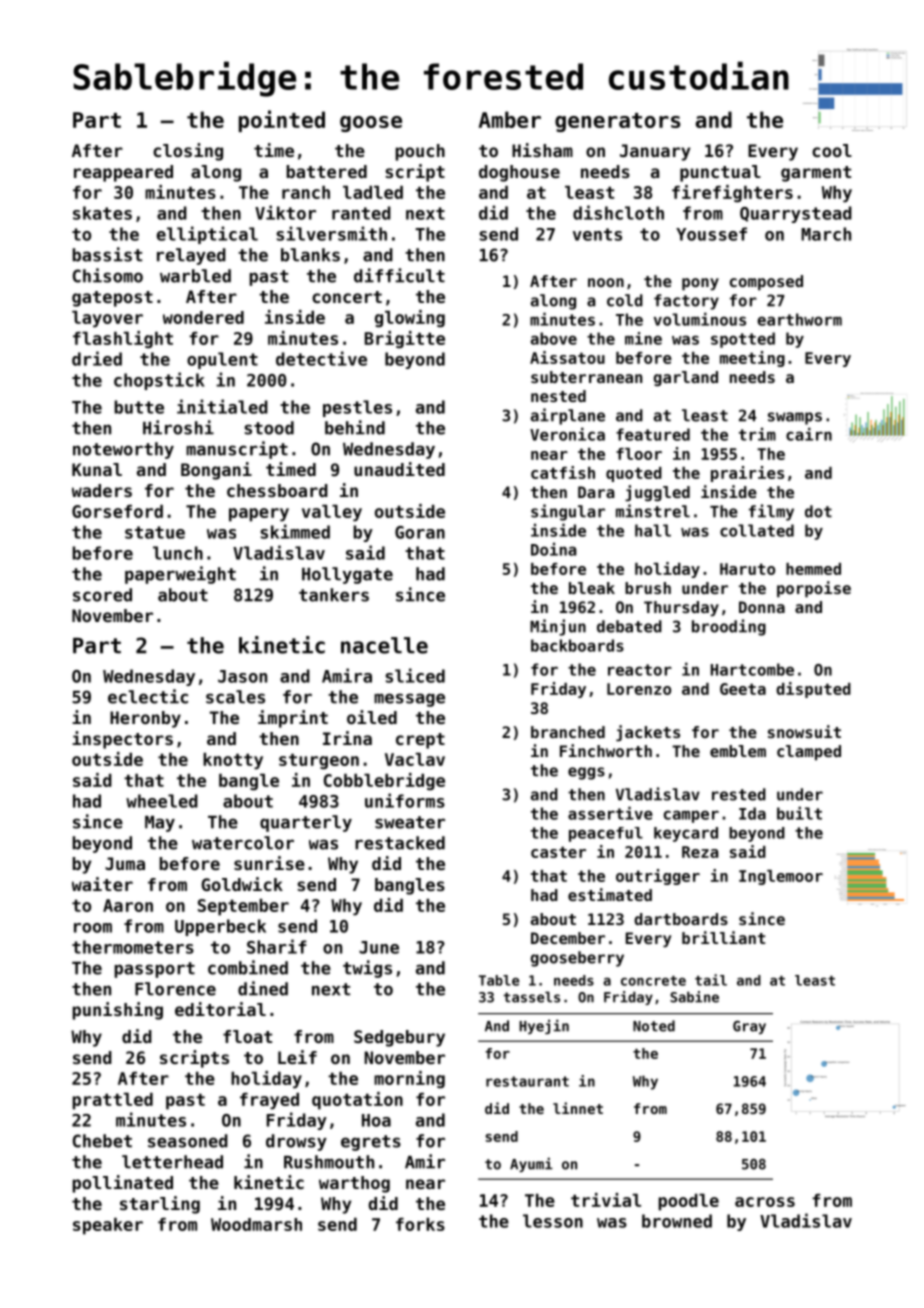  What do you see at coordinates (285, 212) in the image?
I see `Viktor` at bounding box center [285, 212].
